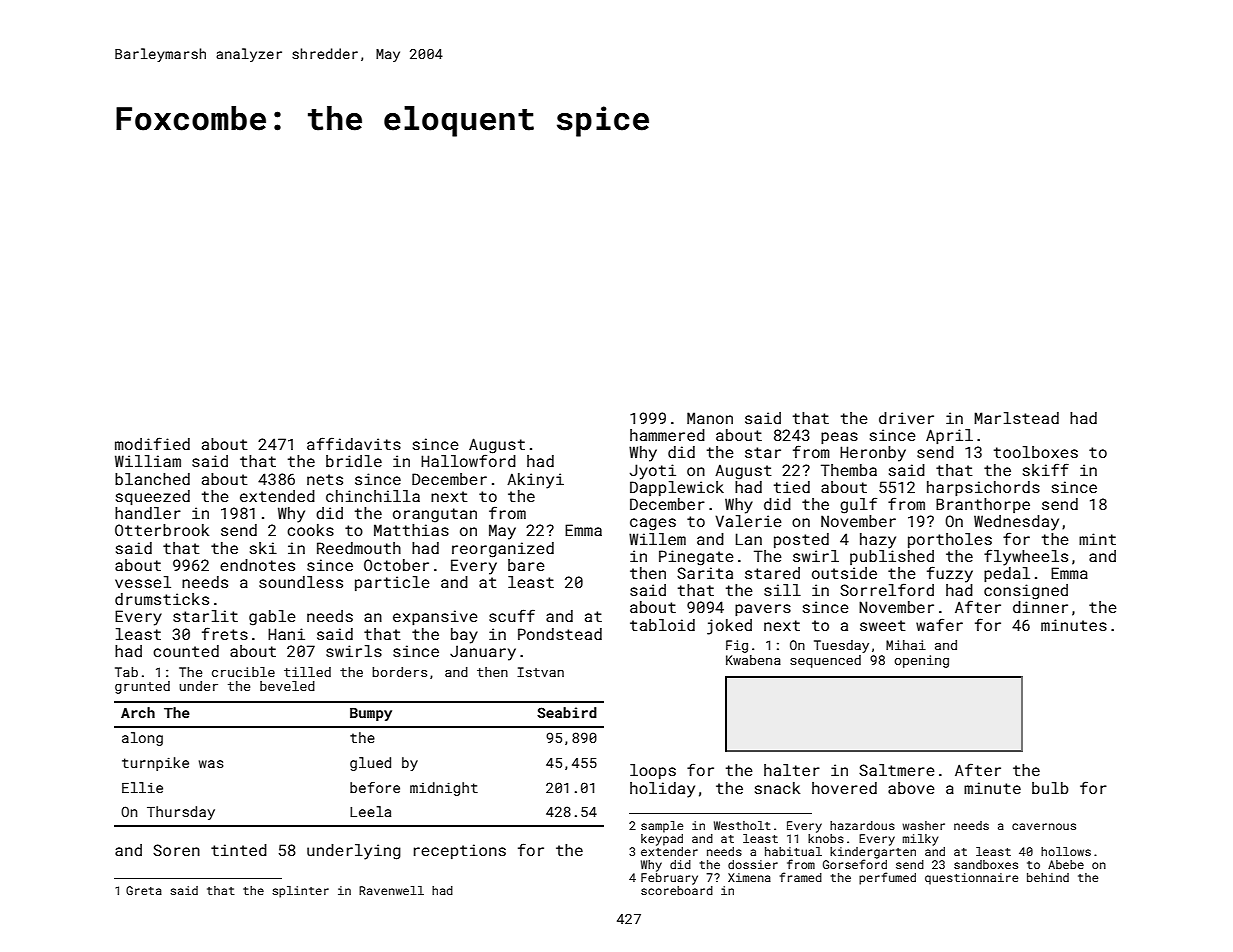  What do you see at coordinates (911, 788) in the screenshot?
I see `above` at bounding box center [911, 788].
